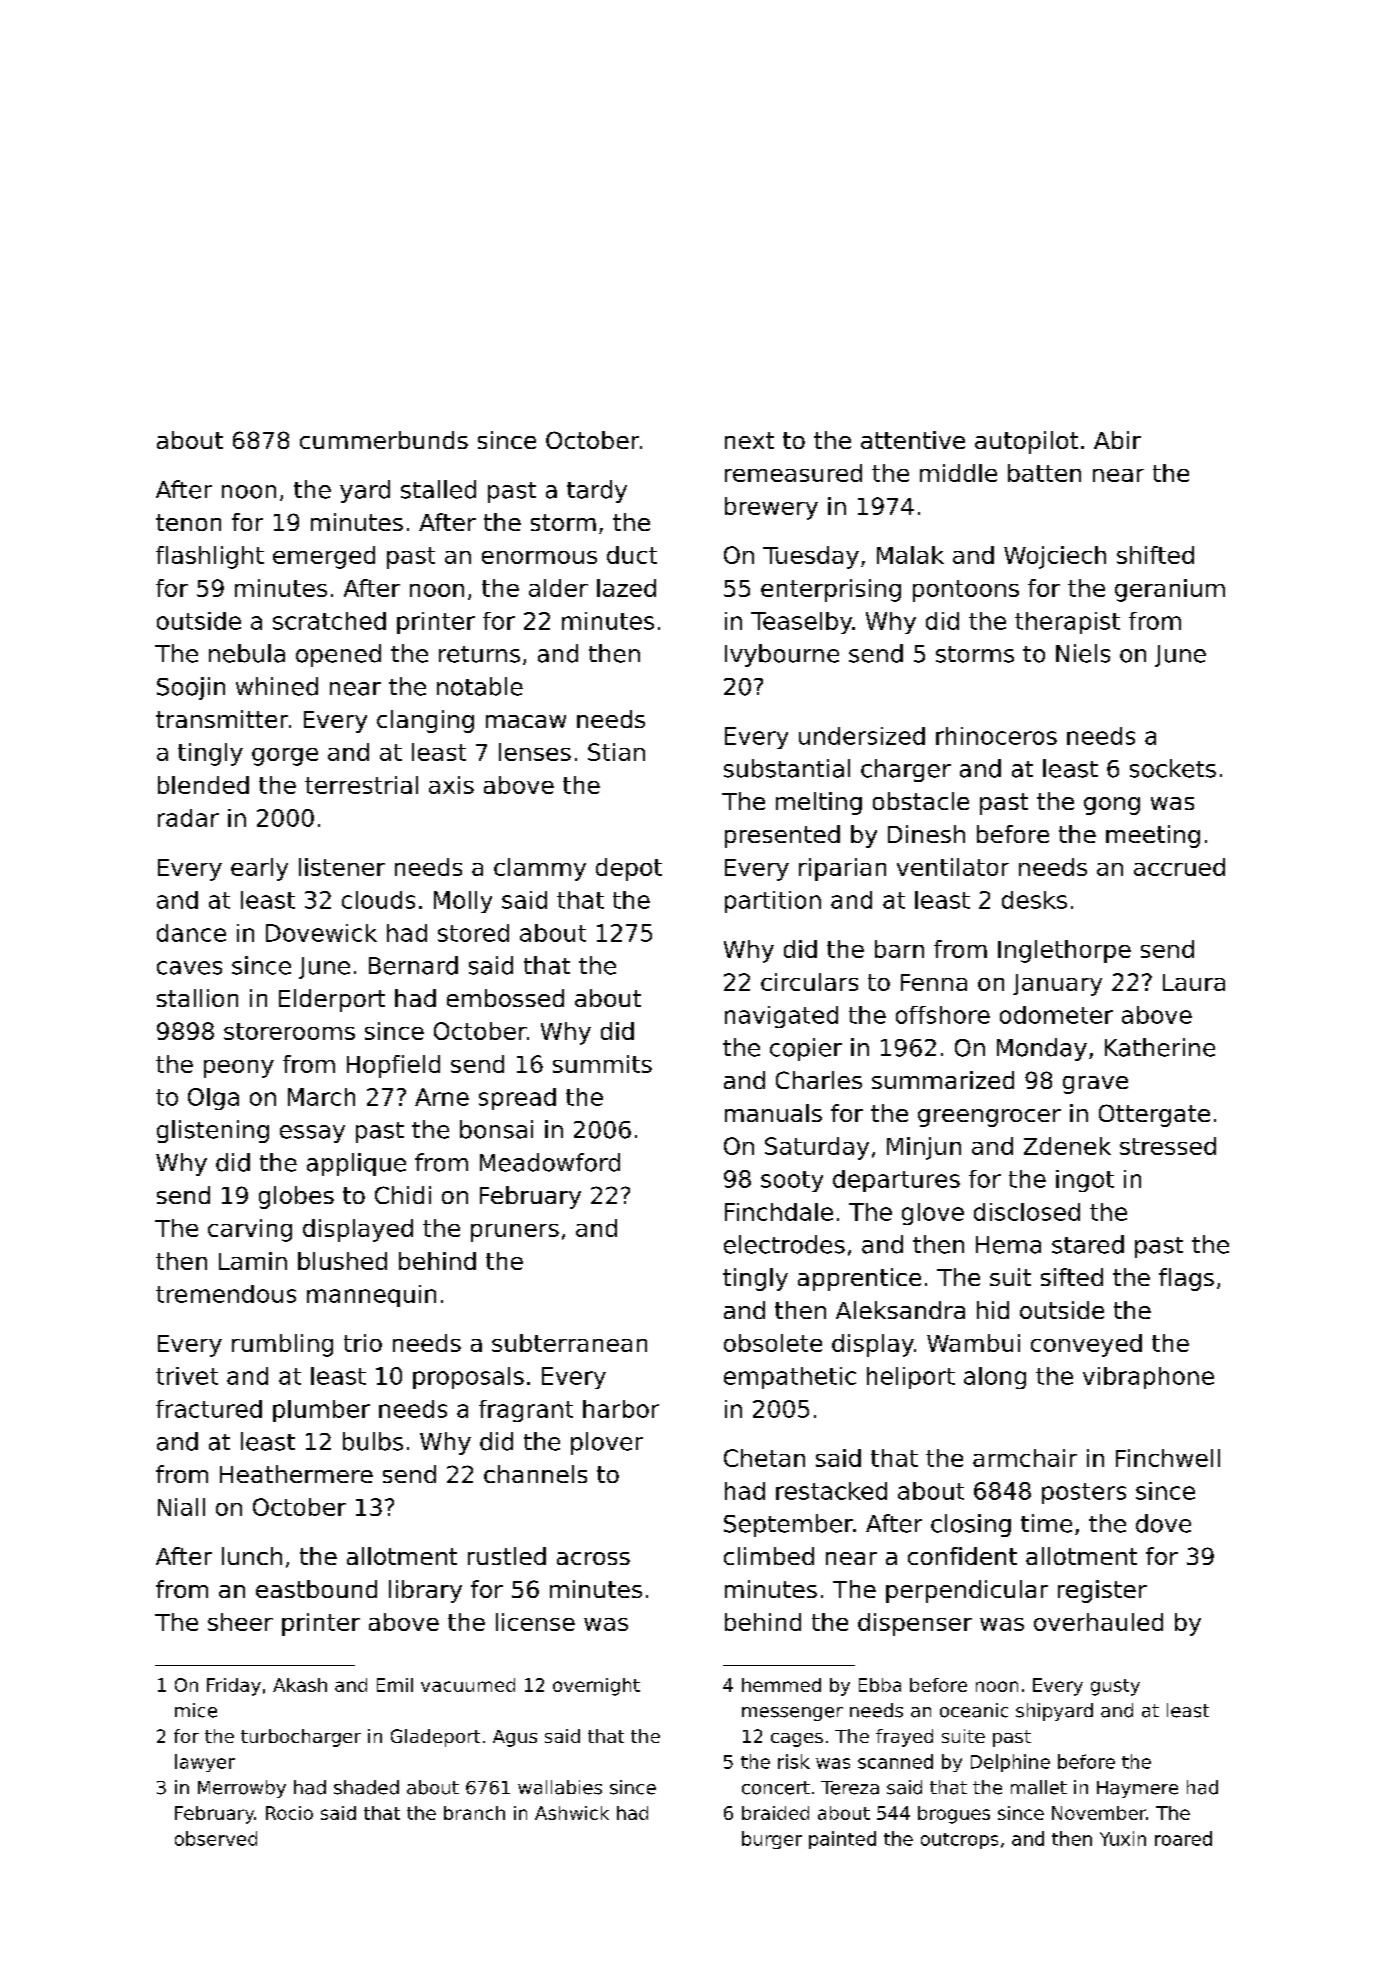 This image has width=1386, height=1969. What do you see at coordinates (1186, 1279) in the image?
I see `flags` at bounding box center [1186, 1279].
